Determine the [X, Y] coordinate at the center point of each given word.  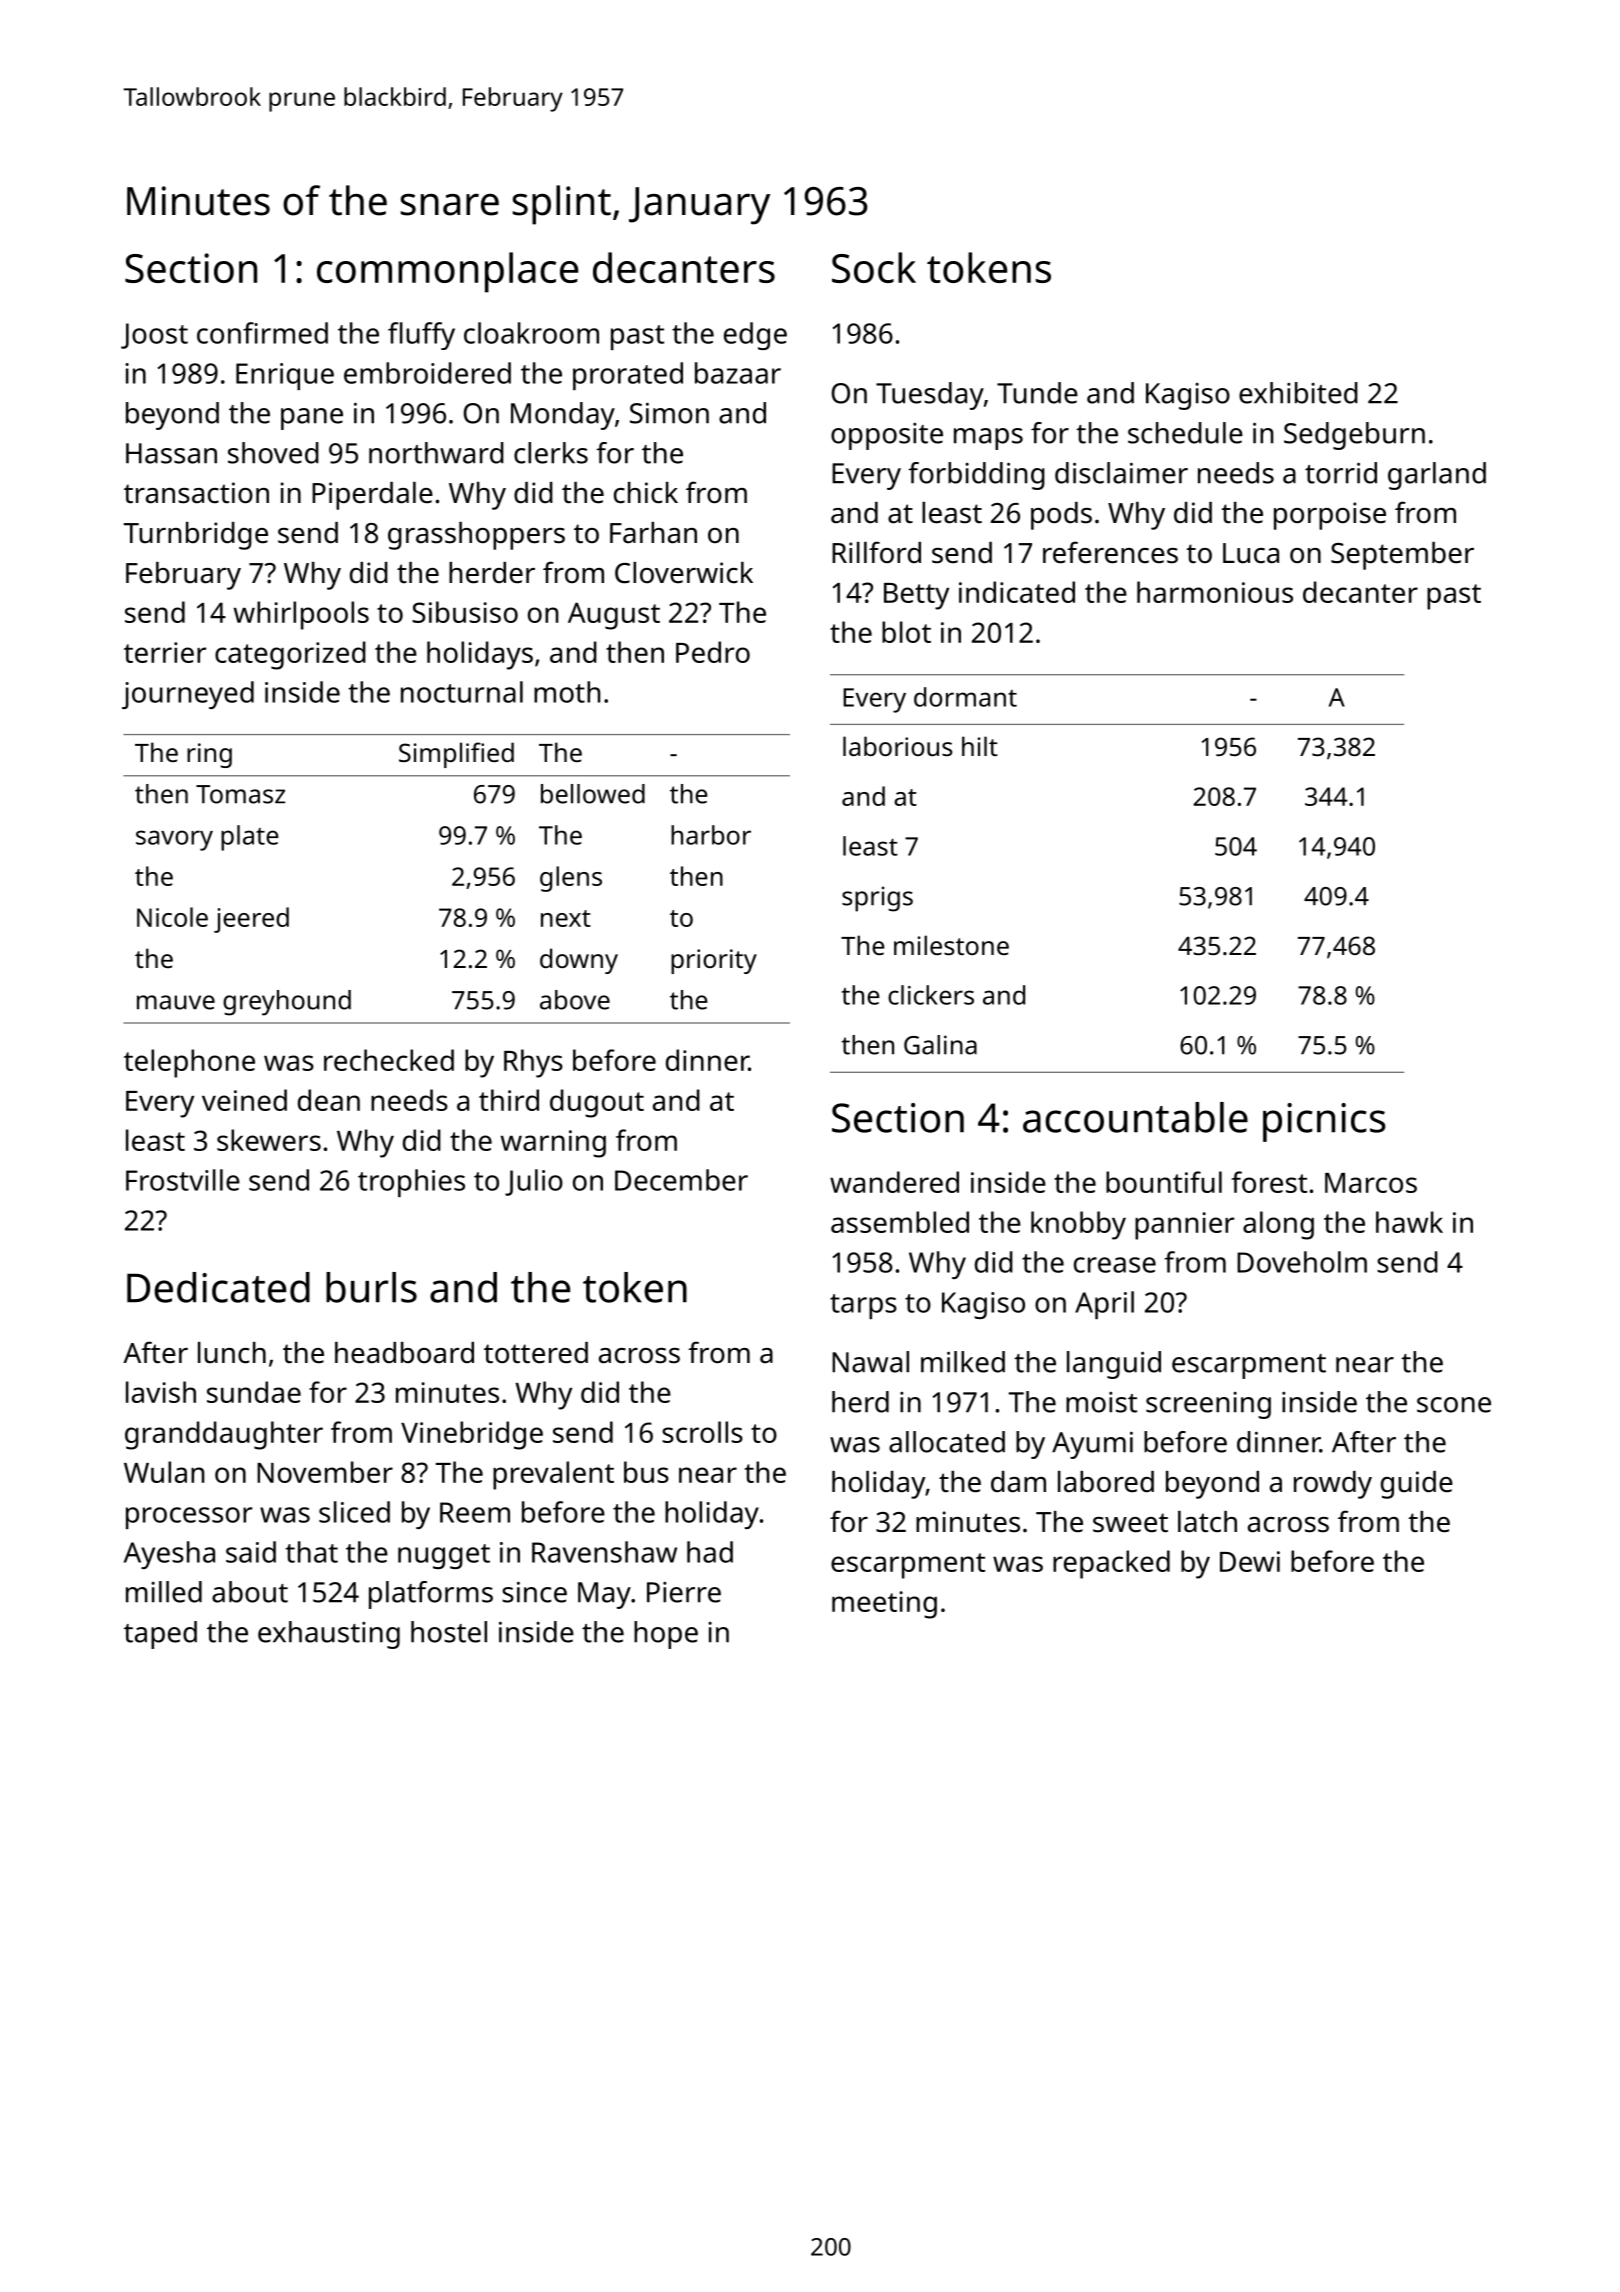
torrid [1341, 473]
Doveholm [1302, 1262]
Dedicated [218, 1287]
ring [209, 755]
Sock [874, 267]
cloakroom [531, 333]
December [681, 1180]
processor [189, 1518]
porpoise [1330, 516]
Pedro [713, 652]
